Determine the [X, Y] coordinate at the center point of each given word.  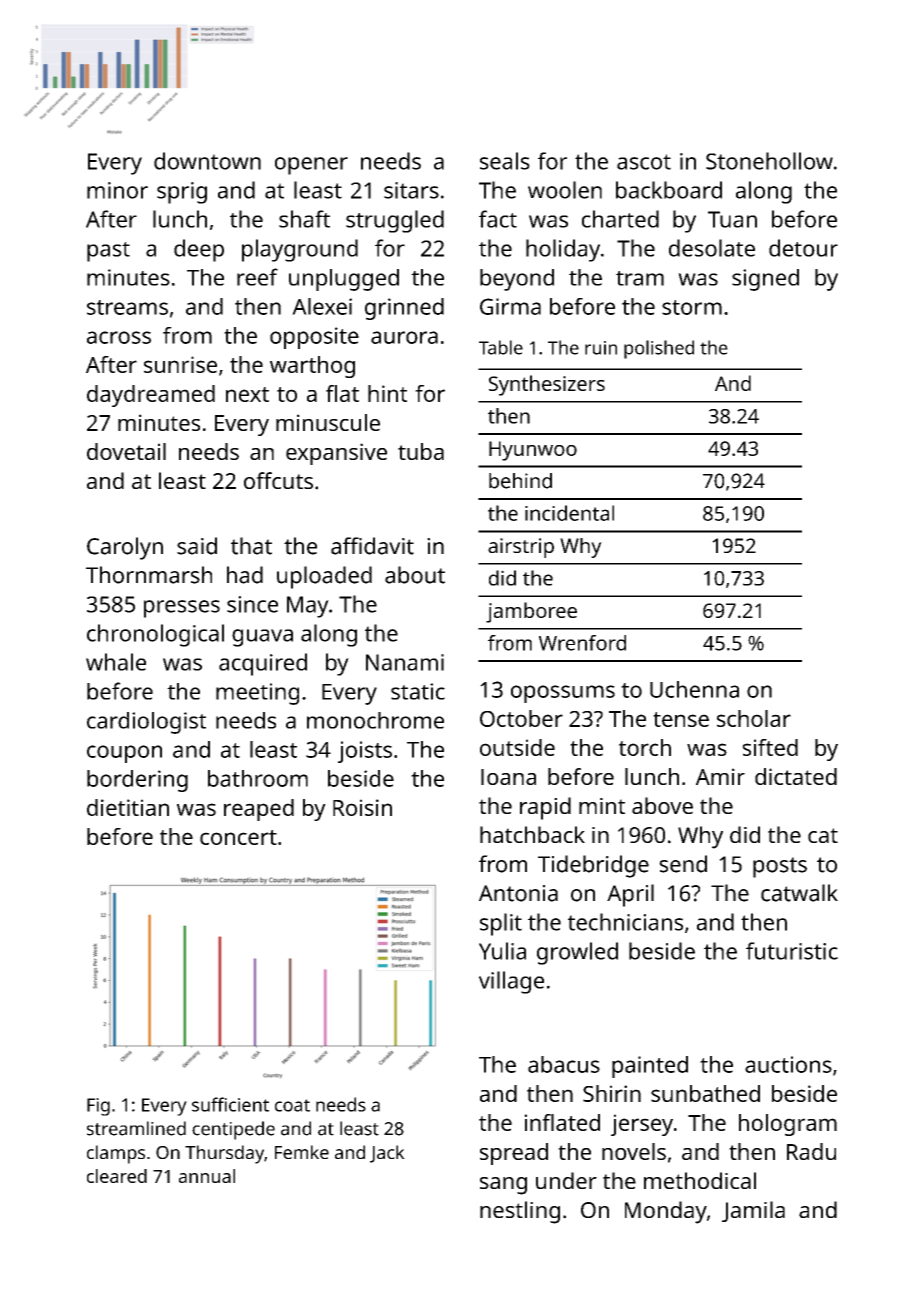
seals [505, 161]
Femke [302, 1152]
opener [311, 166]
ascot [644, 162]
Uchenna [694, 689]
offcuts [278, 480]
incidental [569, 513]
